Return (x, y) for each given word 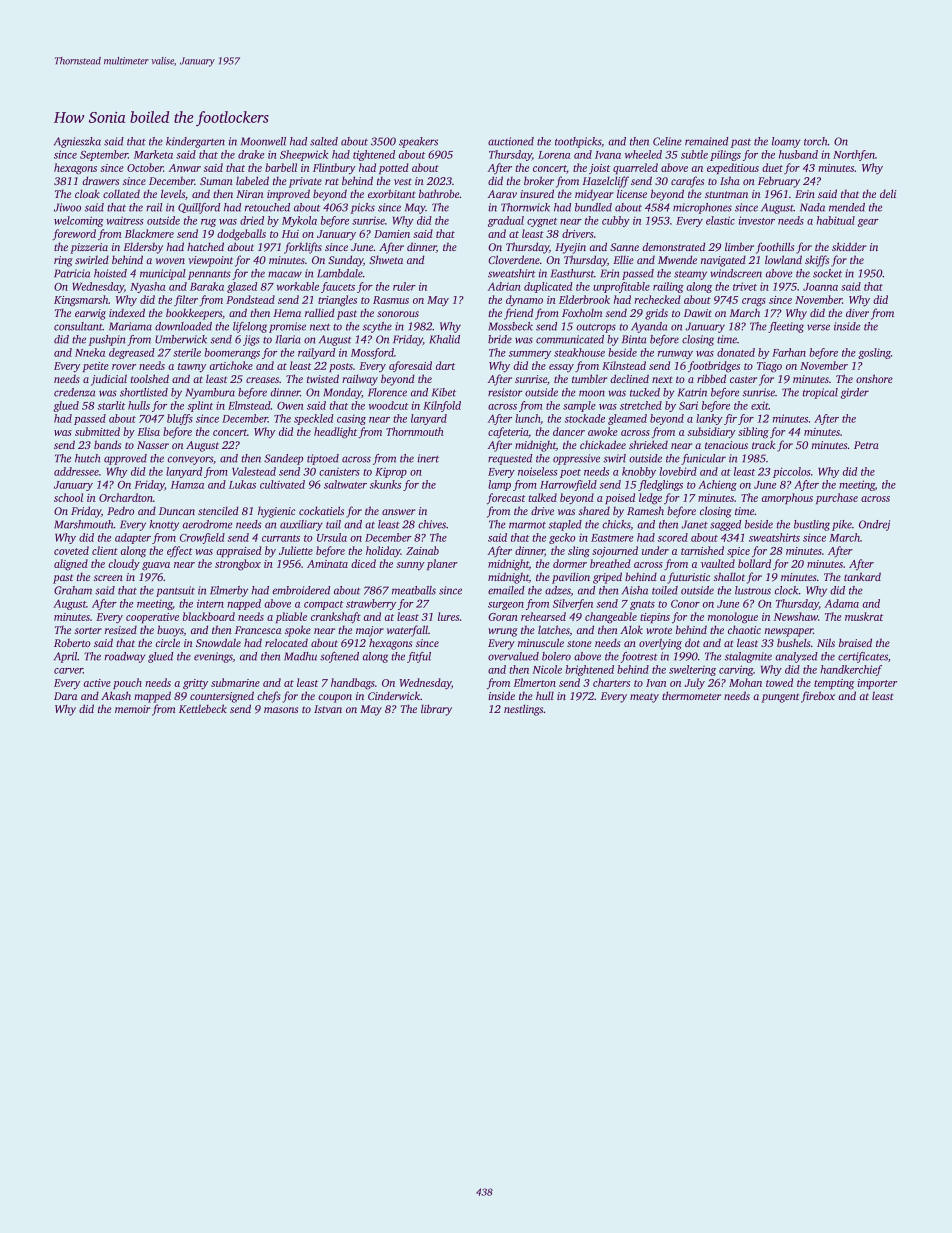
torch (816, 141)
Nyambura (210, 393)
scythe (377, 327)
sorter (88, 630)
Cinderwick (394, 695)
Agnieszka (77, 142)
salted (324, 141)
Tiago (769, 367)
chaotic (744, 629)
